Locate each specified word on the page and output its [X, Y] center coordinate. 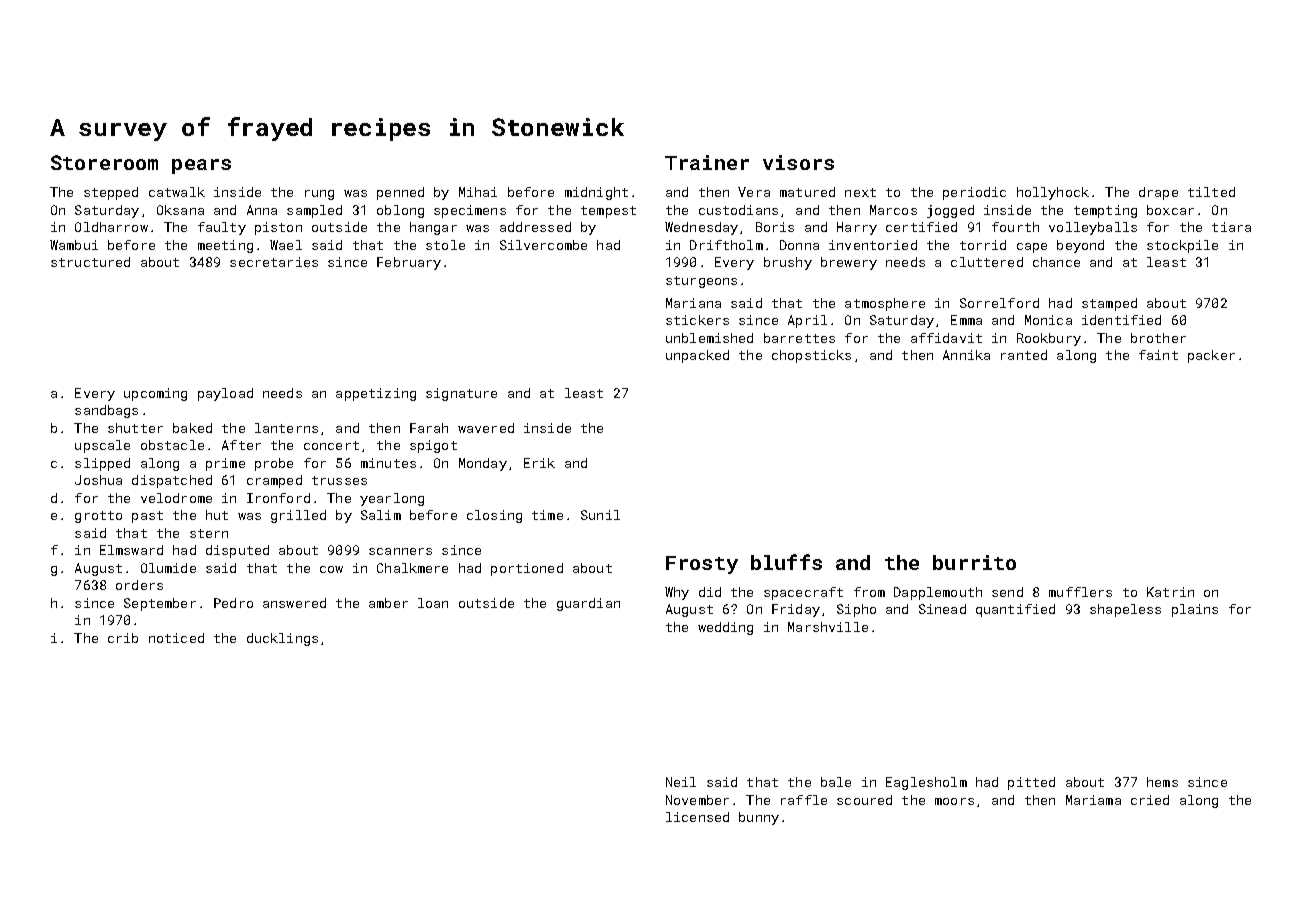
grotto [98, 517]
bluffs [786, 562]
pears [201, 166]
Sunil [600, 515]
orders [139, 585]
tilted [1211, 192]
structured [90, 262]
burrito [974, 562]
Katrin [1170, 592]
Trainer [707, 162]
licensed [697, 817]
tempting [1105, 211]
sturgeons [701, 282]
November [697, 800]
